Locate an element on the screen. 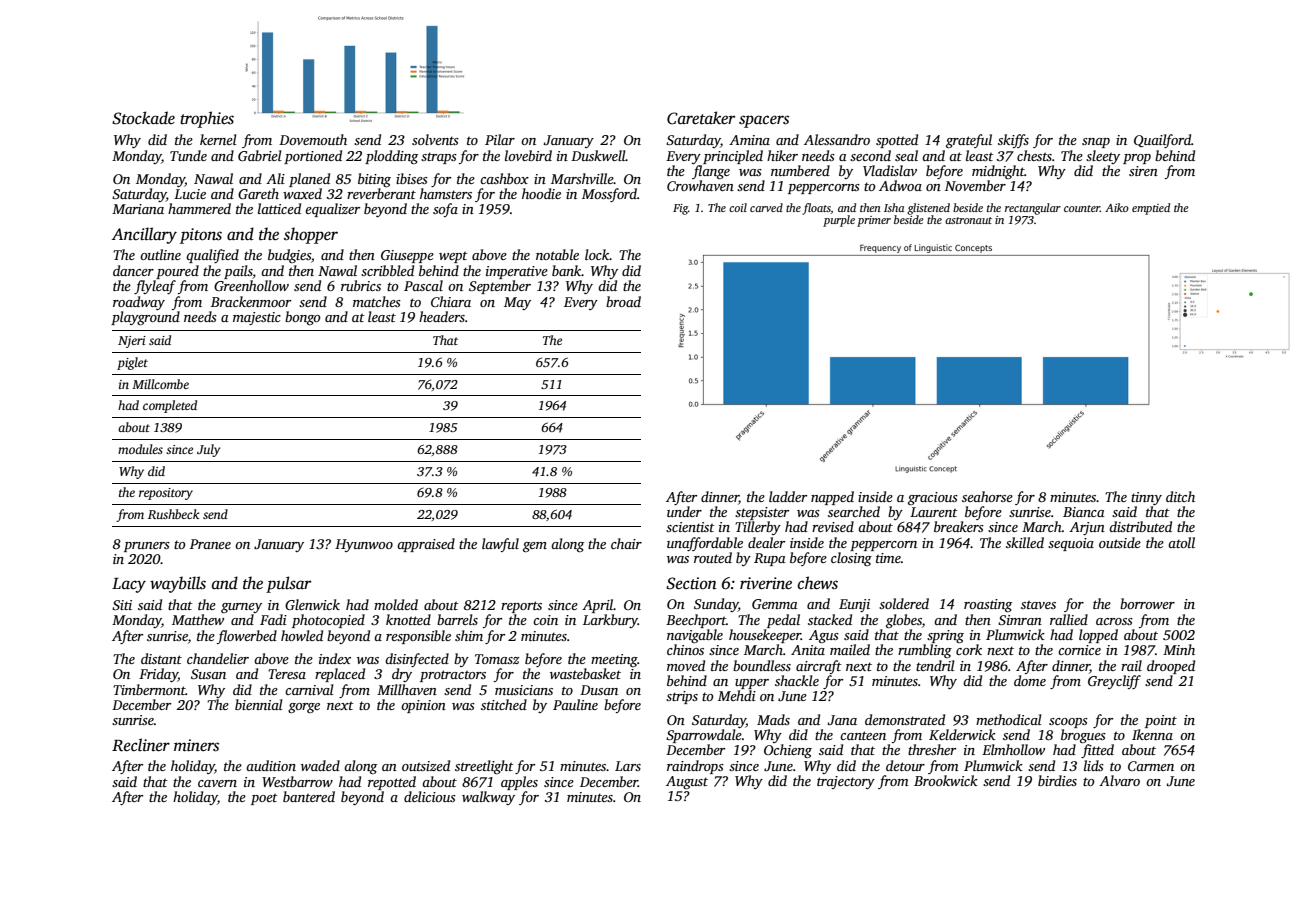  astronaut is located at coordinates (968, 220).
